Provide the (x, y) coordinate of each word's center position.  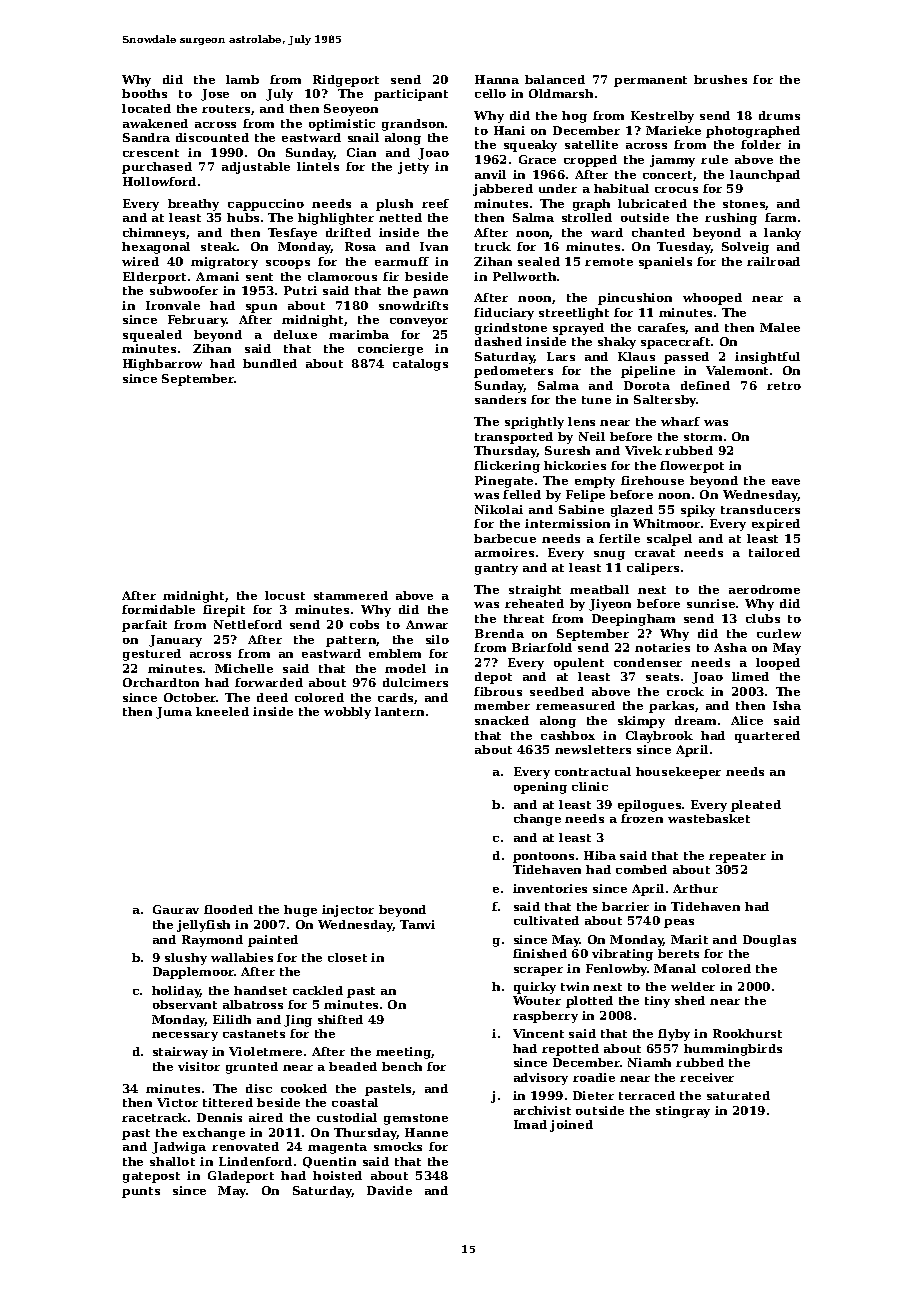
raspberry (545, 1017)
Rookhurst (747, 1033)
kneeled (222, 711)
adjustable (256, 168)
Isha (787, 705)
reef (435, 203)
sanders (500, 399)
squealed (152, 336)
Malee (780, 327)
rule (714, 159)
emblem (395, 653)
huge (300, 911)
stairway (180, 1053)
